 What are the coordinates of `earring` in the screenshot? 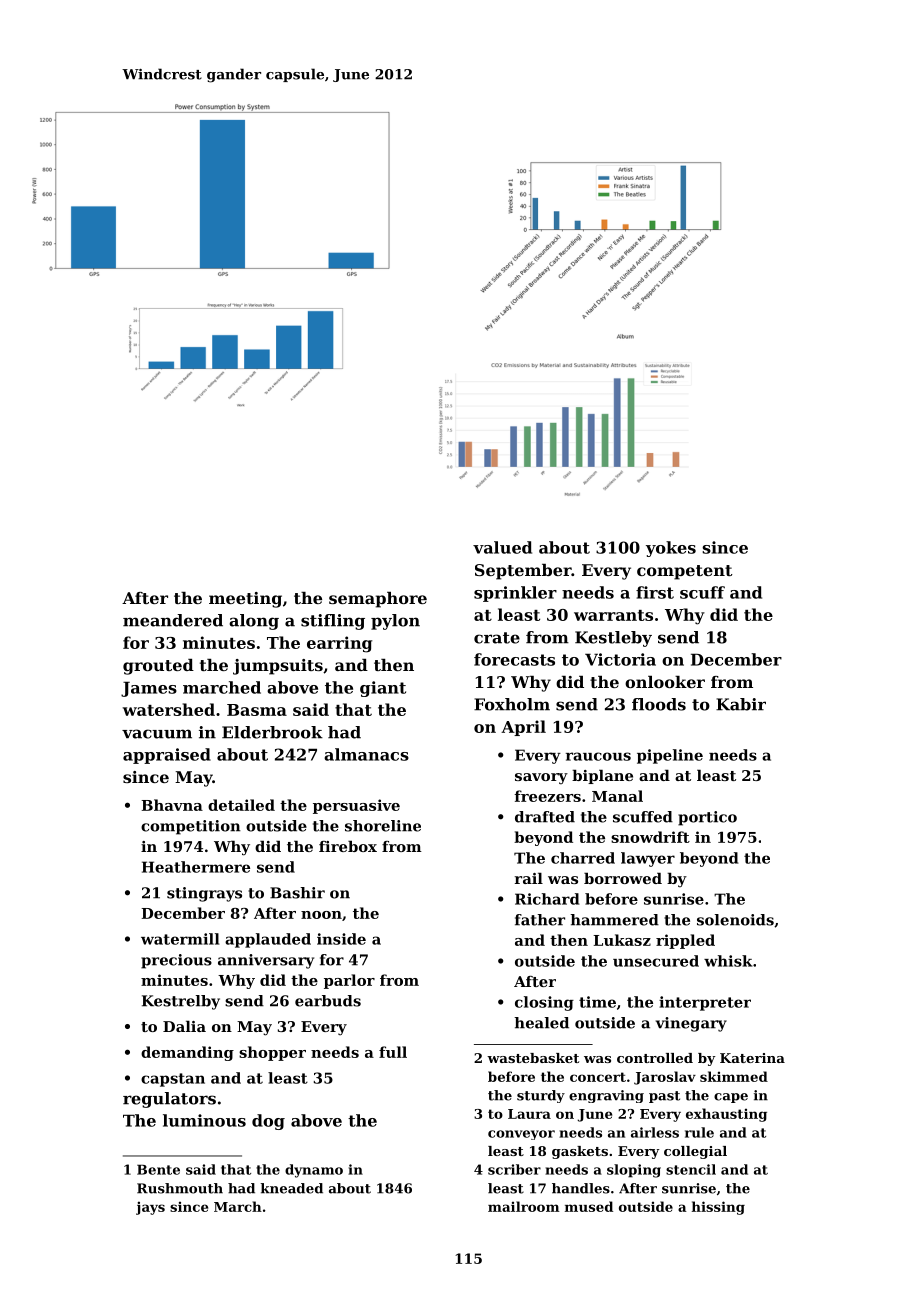 It's located at (339, 644).
